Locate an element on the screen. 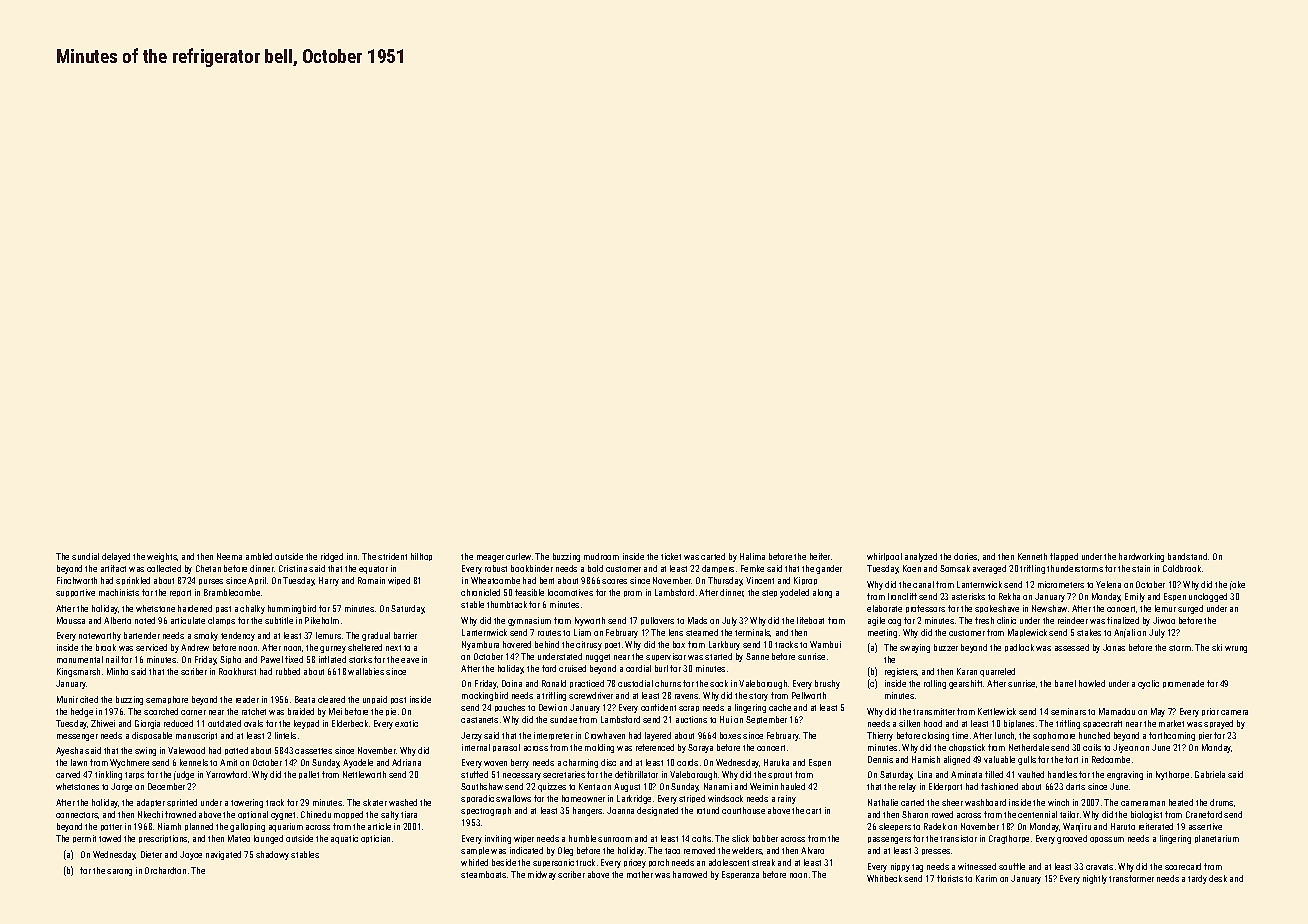  keypad is located at coordinates (306, 724).
